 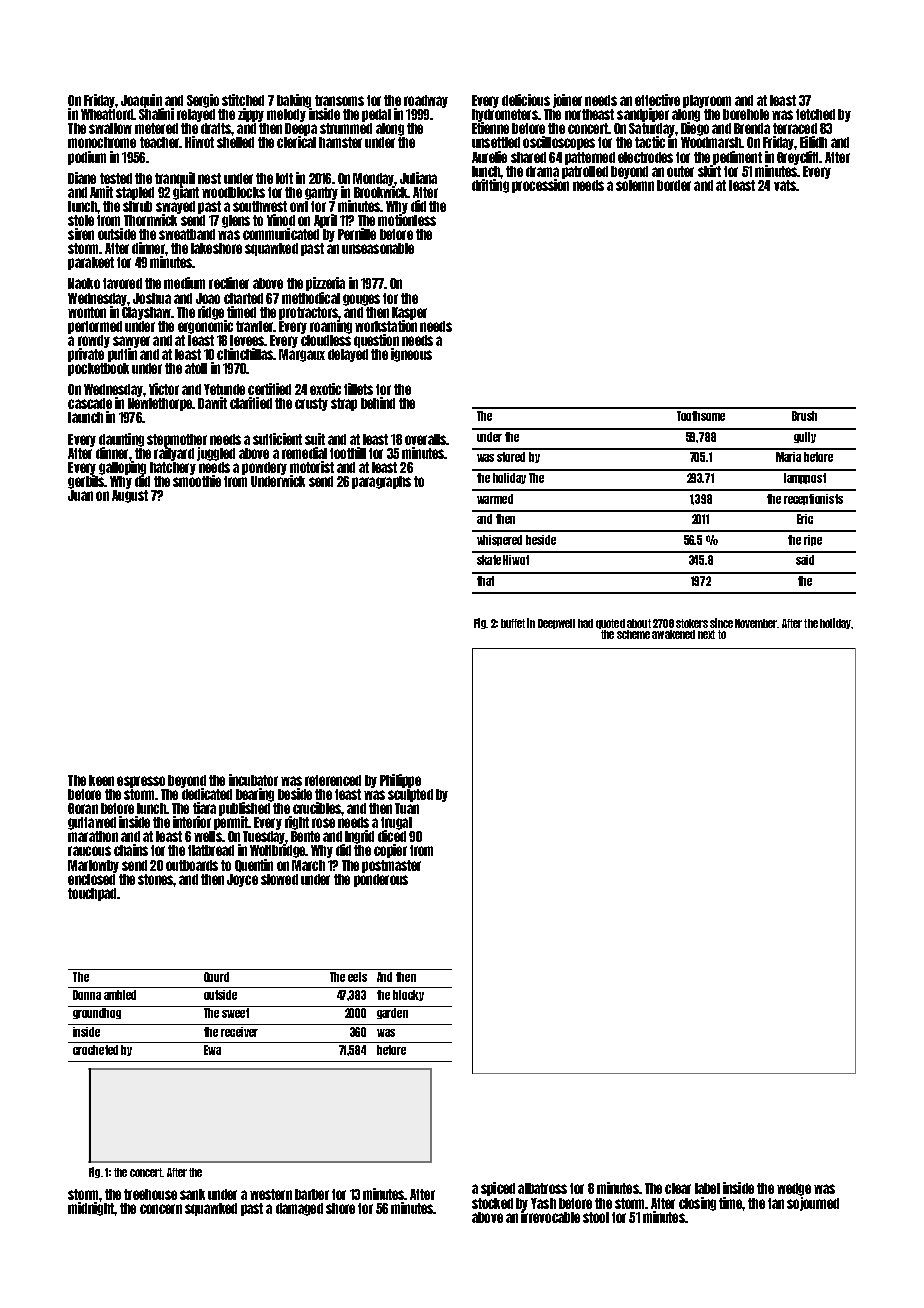 I want to click on albatross, so click(x=542, y=1188).
